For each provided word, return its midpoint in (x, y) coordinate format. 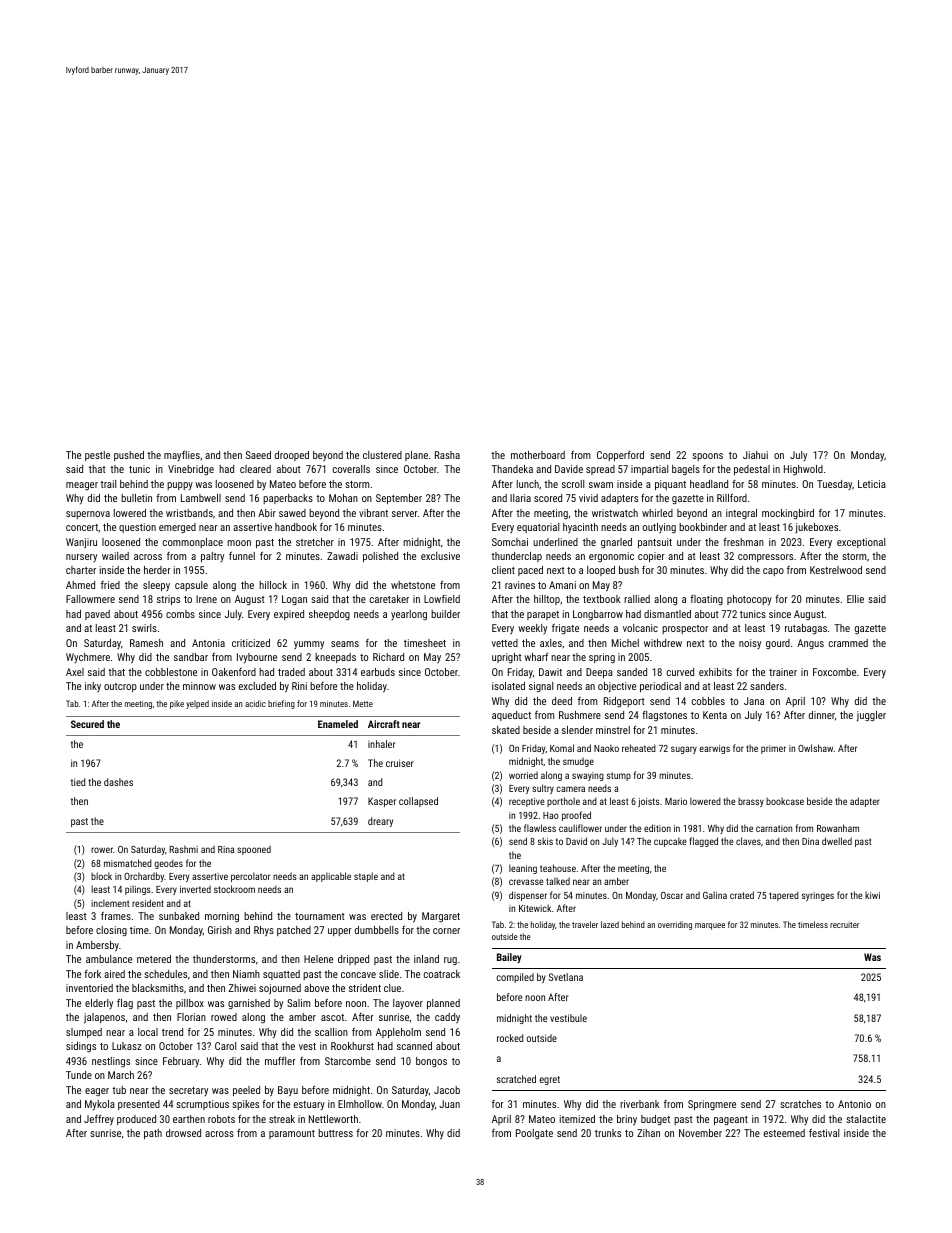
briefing (281, 704)
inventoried (89, 988)
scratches (800, 1104)
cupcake (670, 842)
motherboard (538, 455)
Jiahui (755, 455)
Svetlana (566, 977)
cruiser (400, 763)
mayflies (182, 455)
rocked (510, 1038)
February (181, 1062)
